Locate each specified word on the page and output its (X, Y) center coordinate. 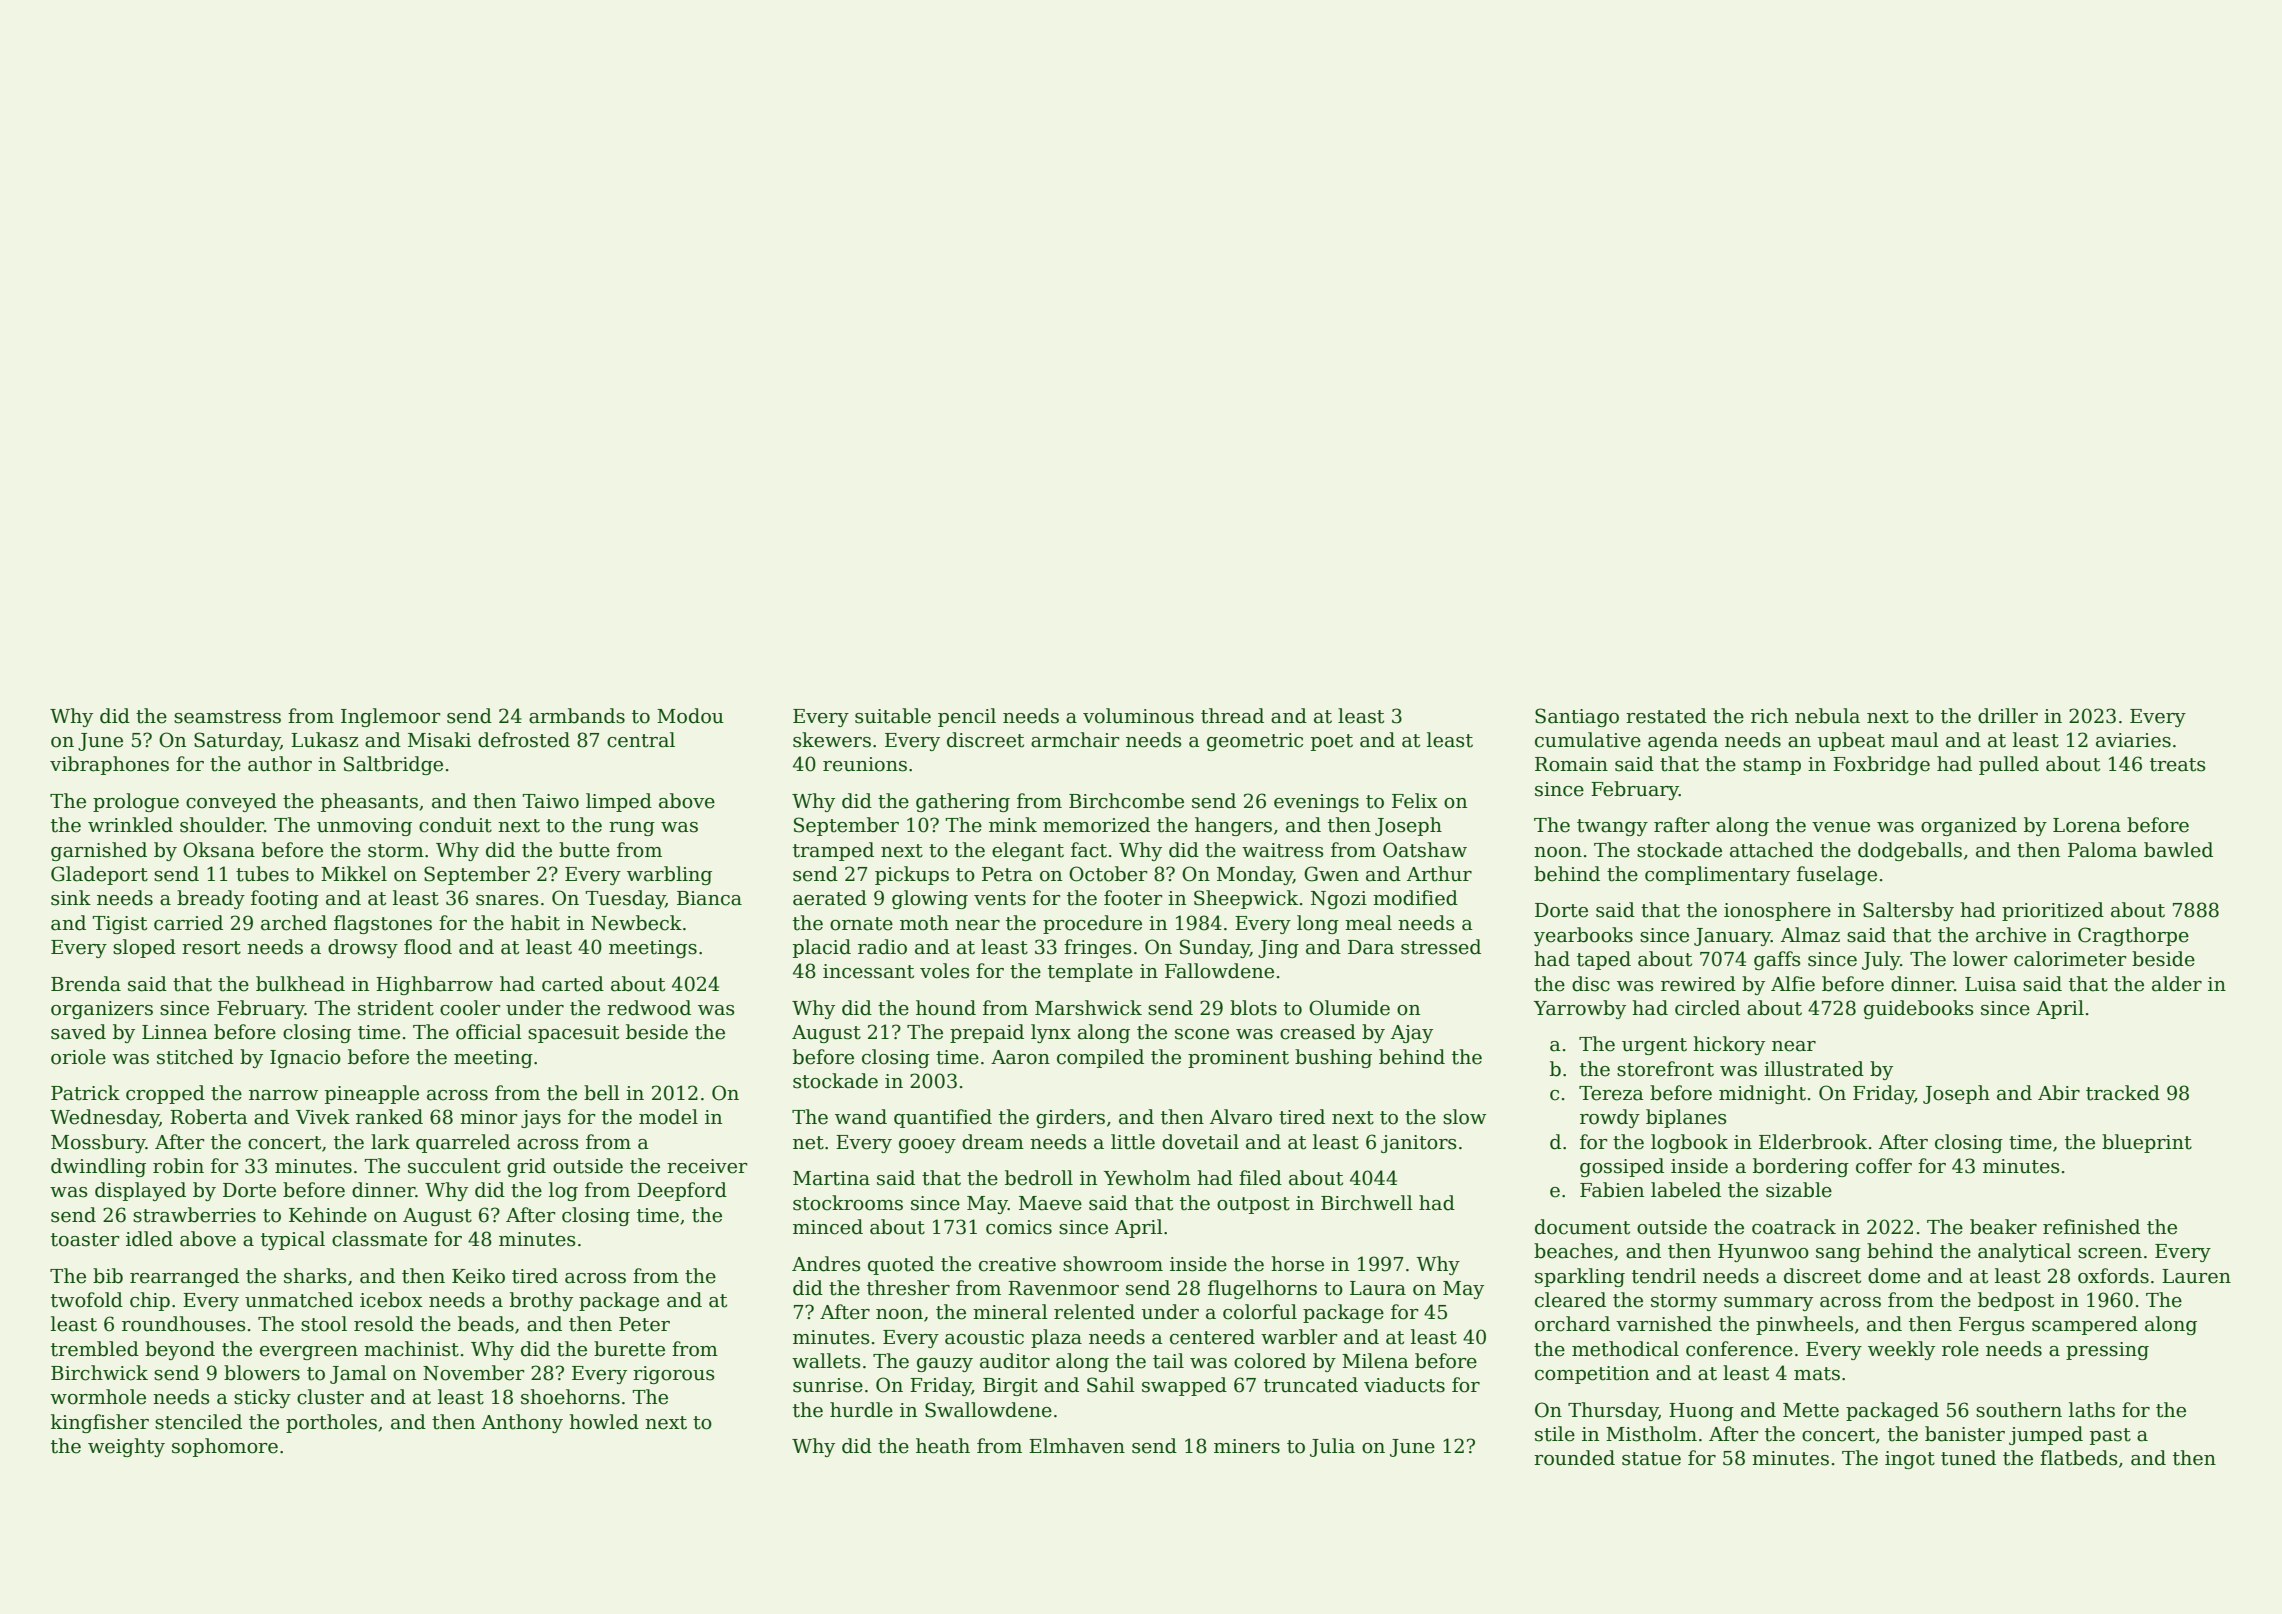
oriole (78, 1057)
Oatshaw (1425, 850)
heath (943, 1446)
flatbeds (2079, 1458)
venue (1841, 827)
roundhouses (184, 1324)
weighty (126, 1447)
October (1108, 874)
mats (1817, 1374)
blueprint (2147, 1143)
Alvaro (1241, 1117)
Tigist (119, 925)
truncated (1311, 1385)
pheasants (369, 802)
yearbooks (1583, 936)
